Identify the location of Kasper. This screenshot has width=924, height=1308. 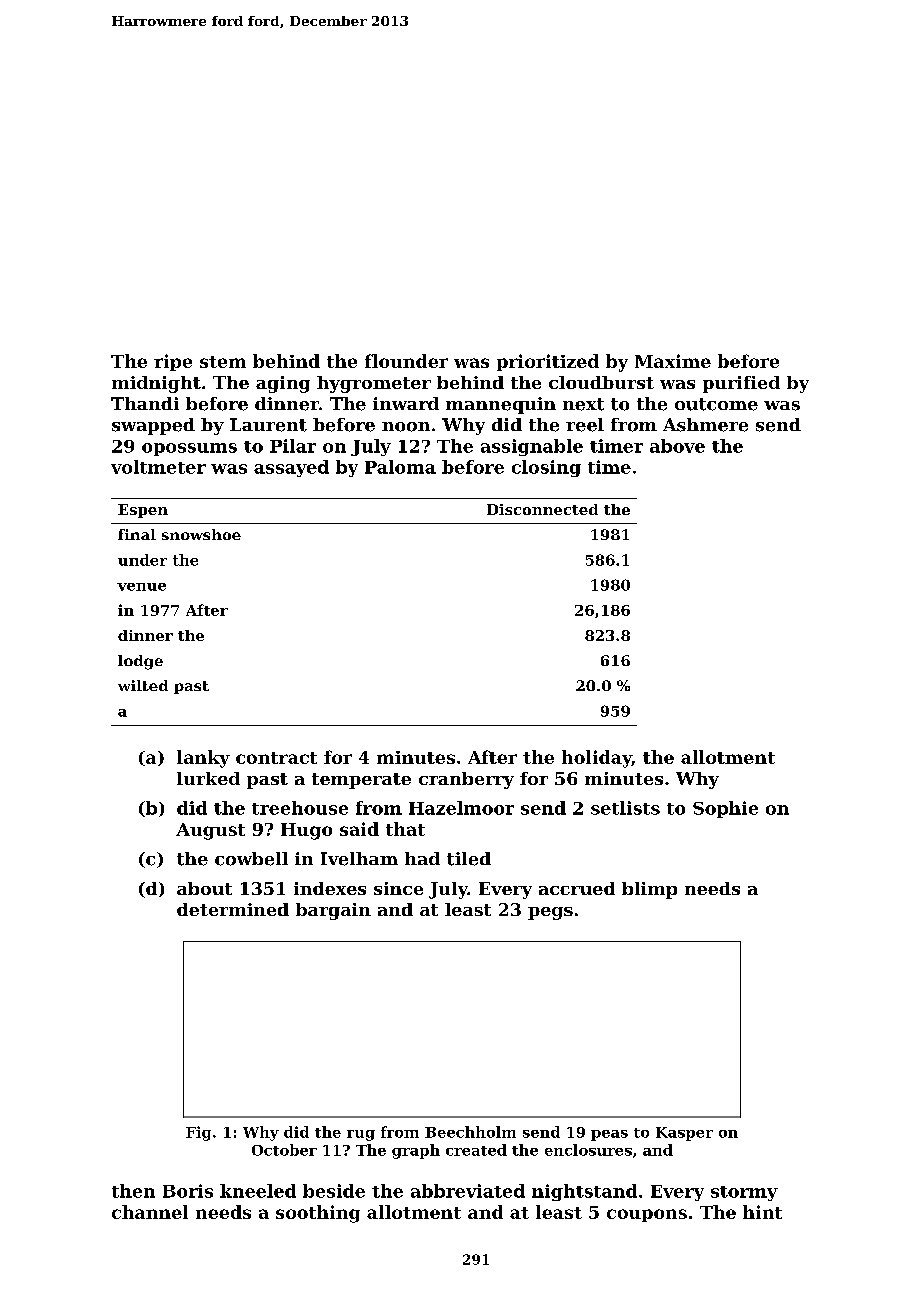
(684, 1134).
